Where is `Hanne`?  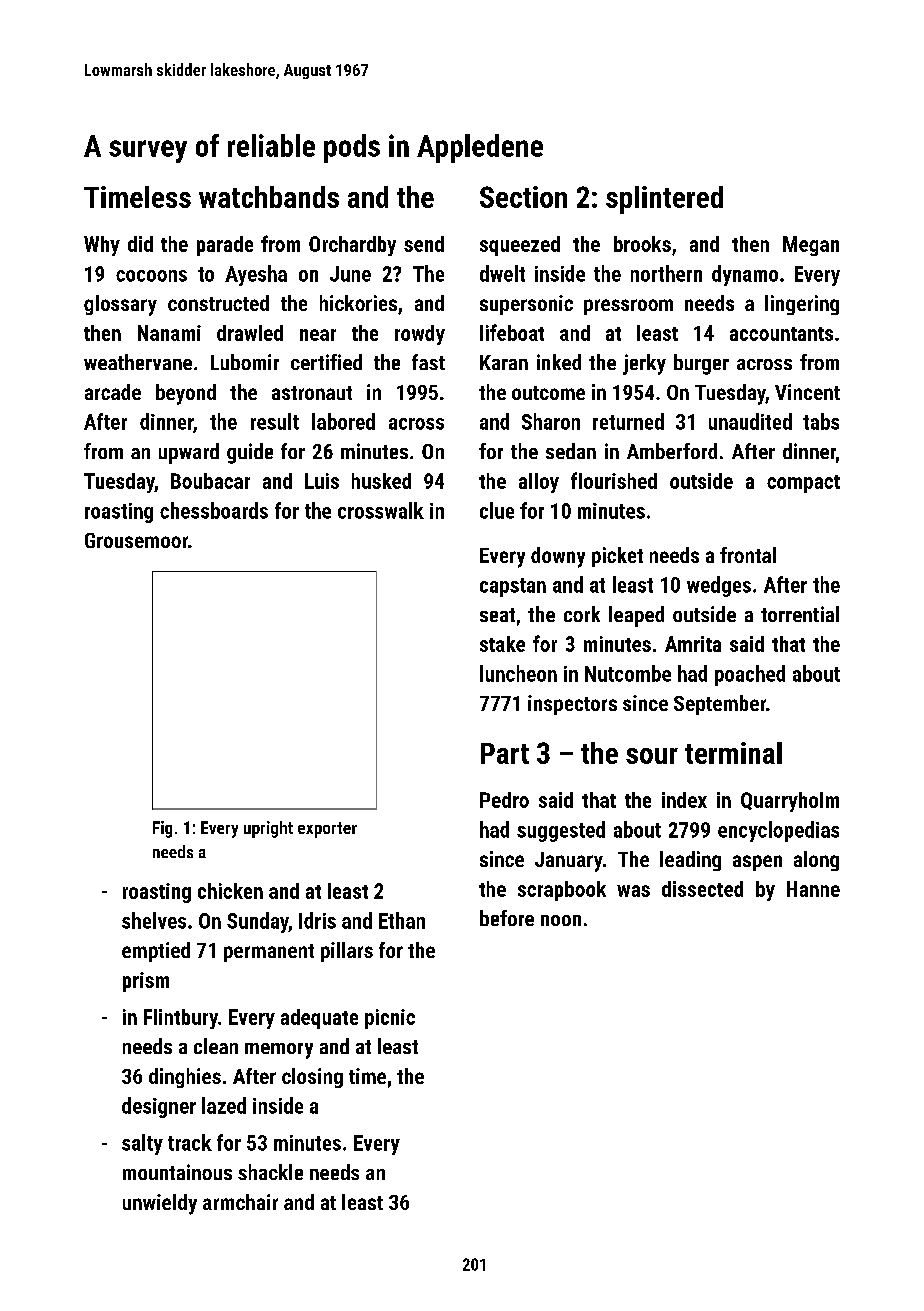
Hanne is located at coordinates (813, 889).
